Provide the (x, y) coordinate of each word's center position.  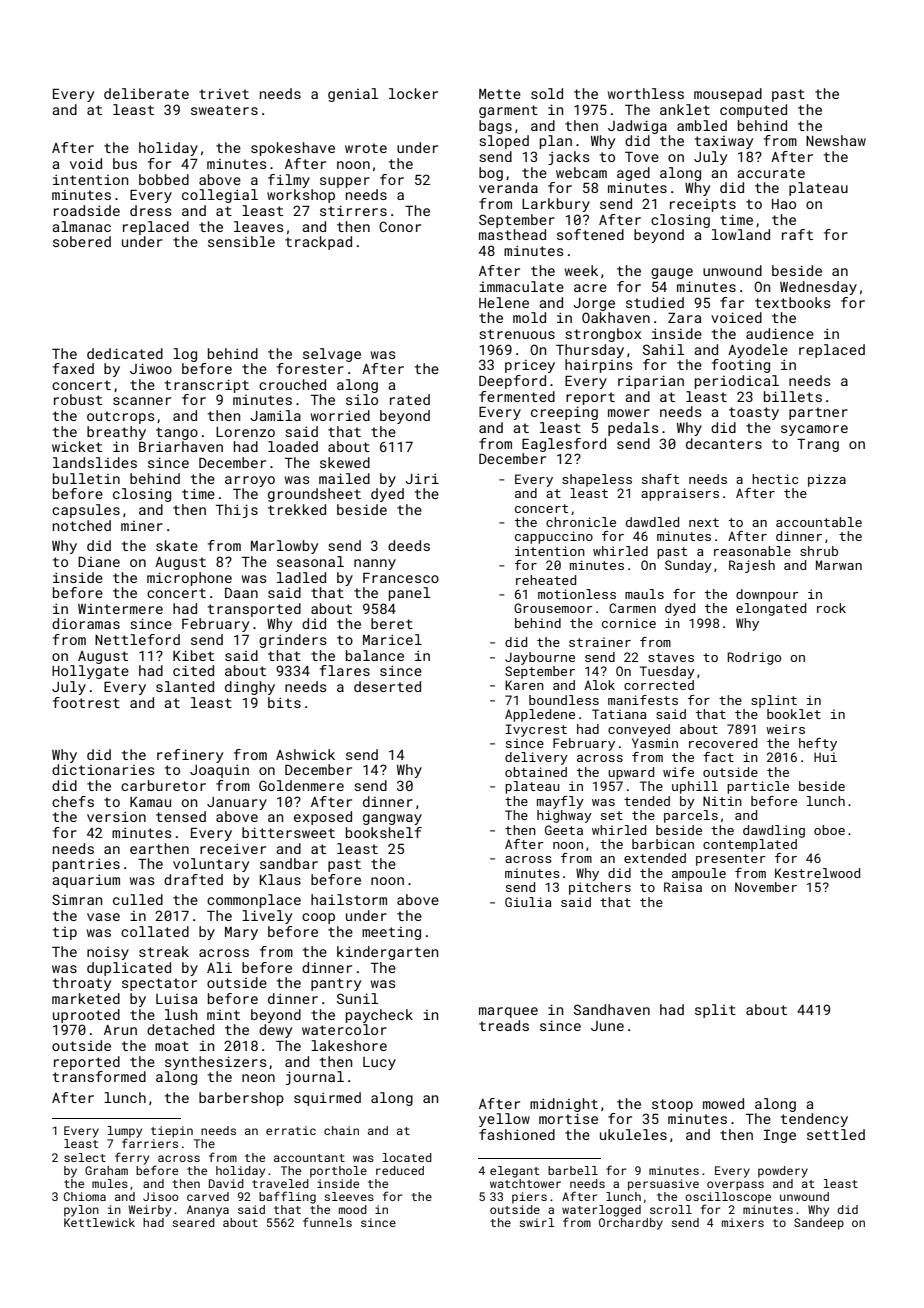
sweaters (224, 110)
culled (138, 899)
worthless (646, 93)
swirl (537, 1222)
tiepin (172, 1132)
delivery (536, 758)
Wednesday (818, 288)
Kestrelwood (817, 873)
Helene (504, 302)
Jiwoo (151, 368)
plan (556, 142)
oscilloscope (728, 1198)
